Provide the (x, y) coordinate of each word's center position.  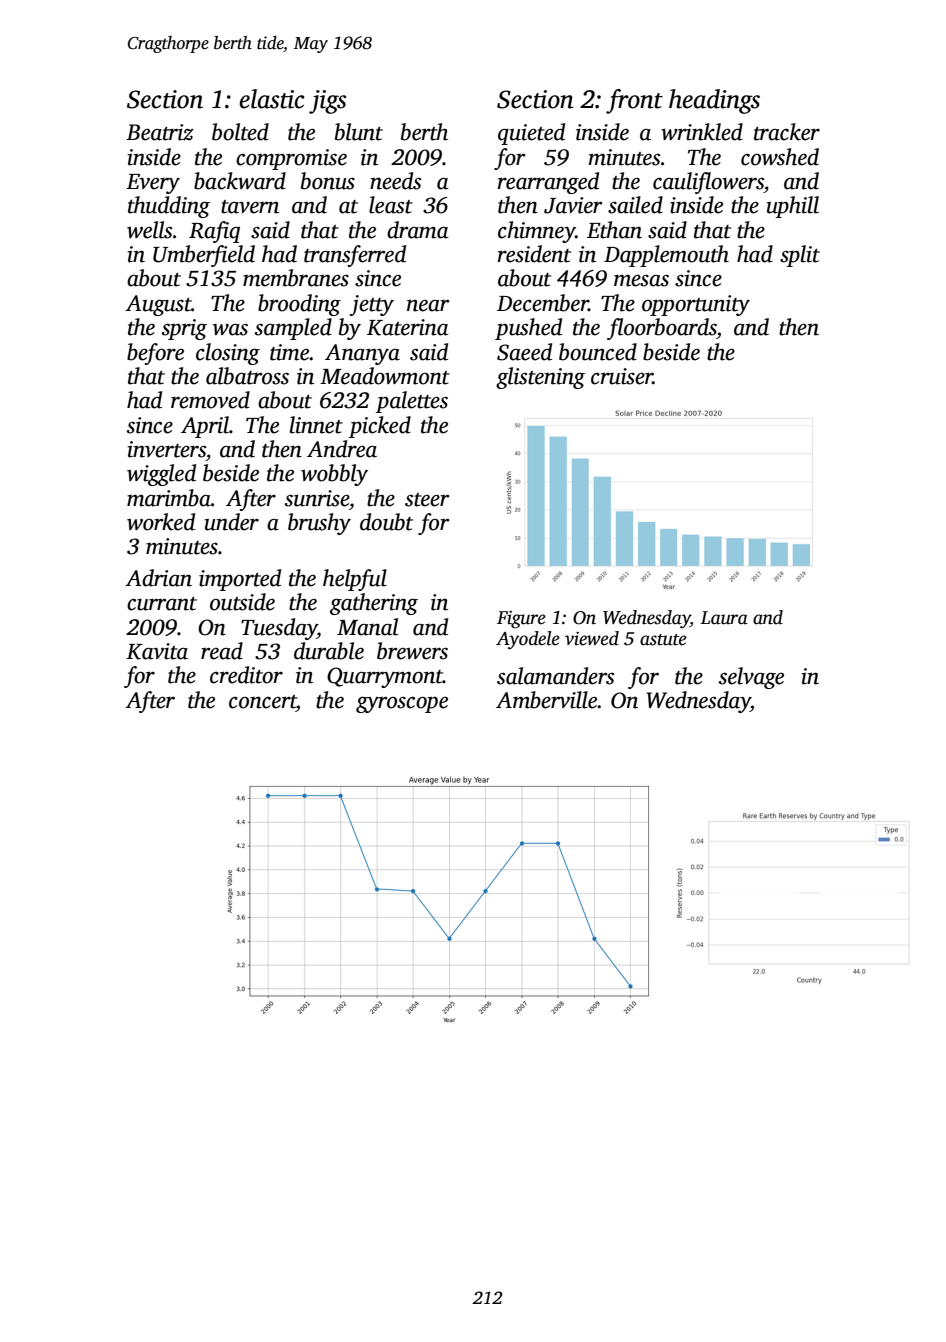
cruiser (622, 376)
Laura (724, 618)
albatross (247, 376)
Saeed (524, 352)
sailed (635, 205)
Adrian (158, 578)
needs (395, 181)
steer (427, 500)
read (222, 651)
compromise (291, 159)
